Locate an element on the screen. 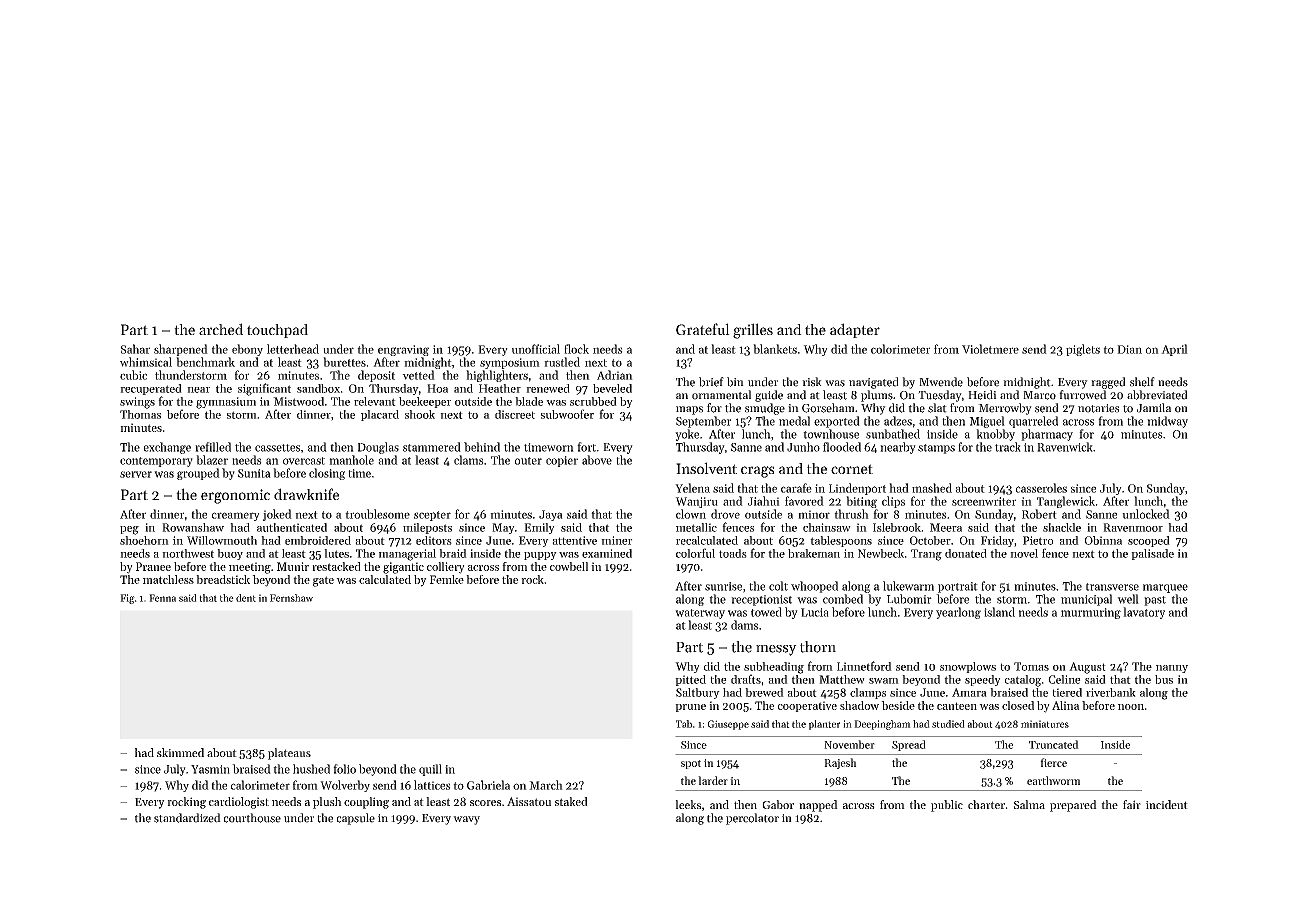  transverse is located at coordinates (1112, 587).
